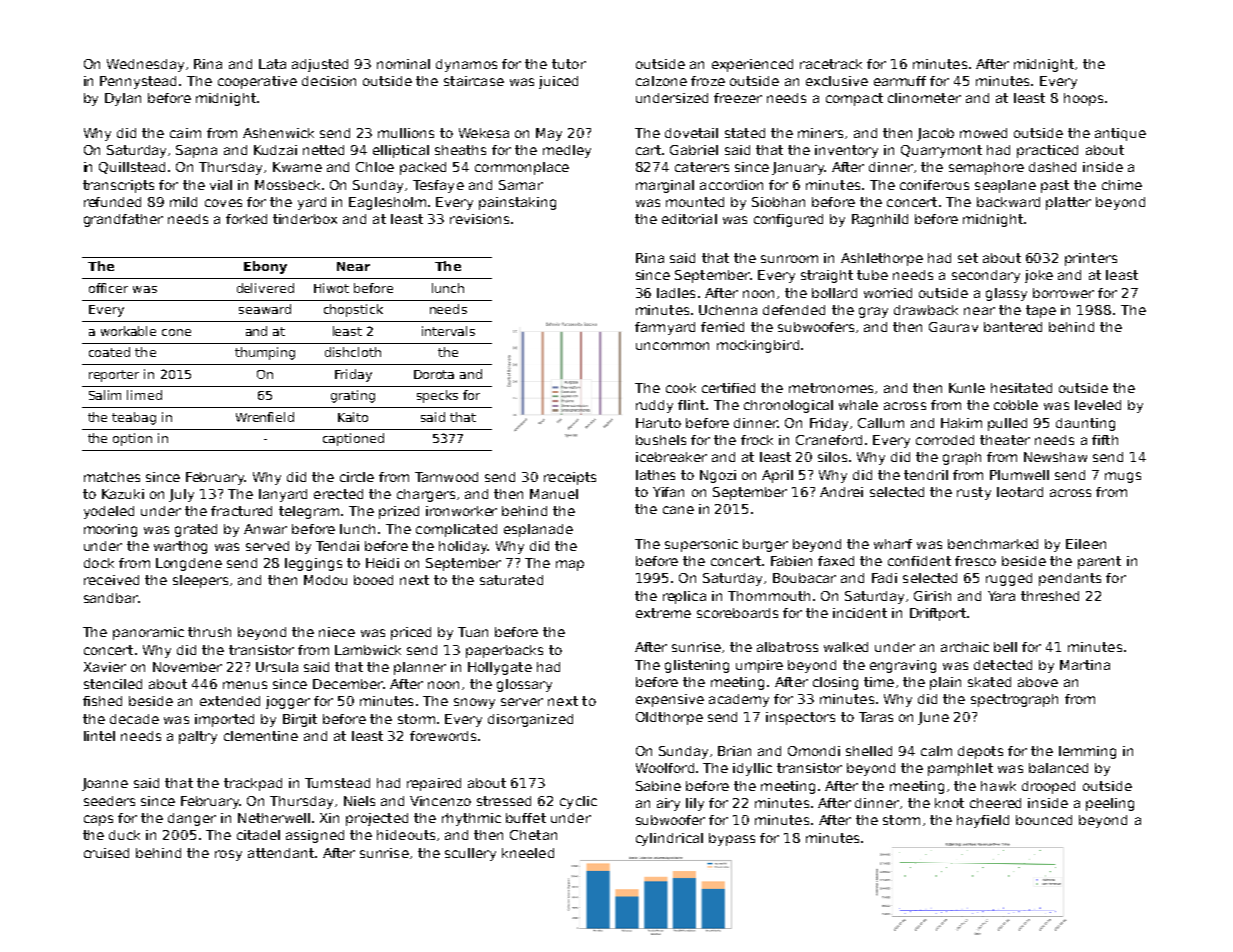 Image resolution: width=1233 pixels, height=952 pixels. What do you see at coordinates (257, 82) in the screenshot?
I see `cooperative` at bounding box center [257, 82].
